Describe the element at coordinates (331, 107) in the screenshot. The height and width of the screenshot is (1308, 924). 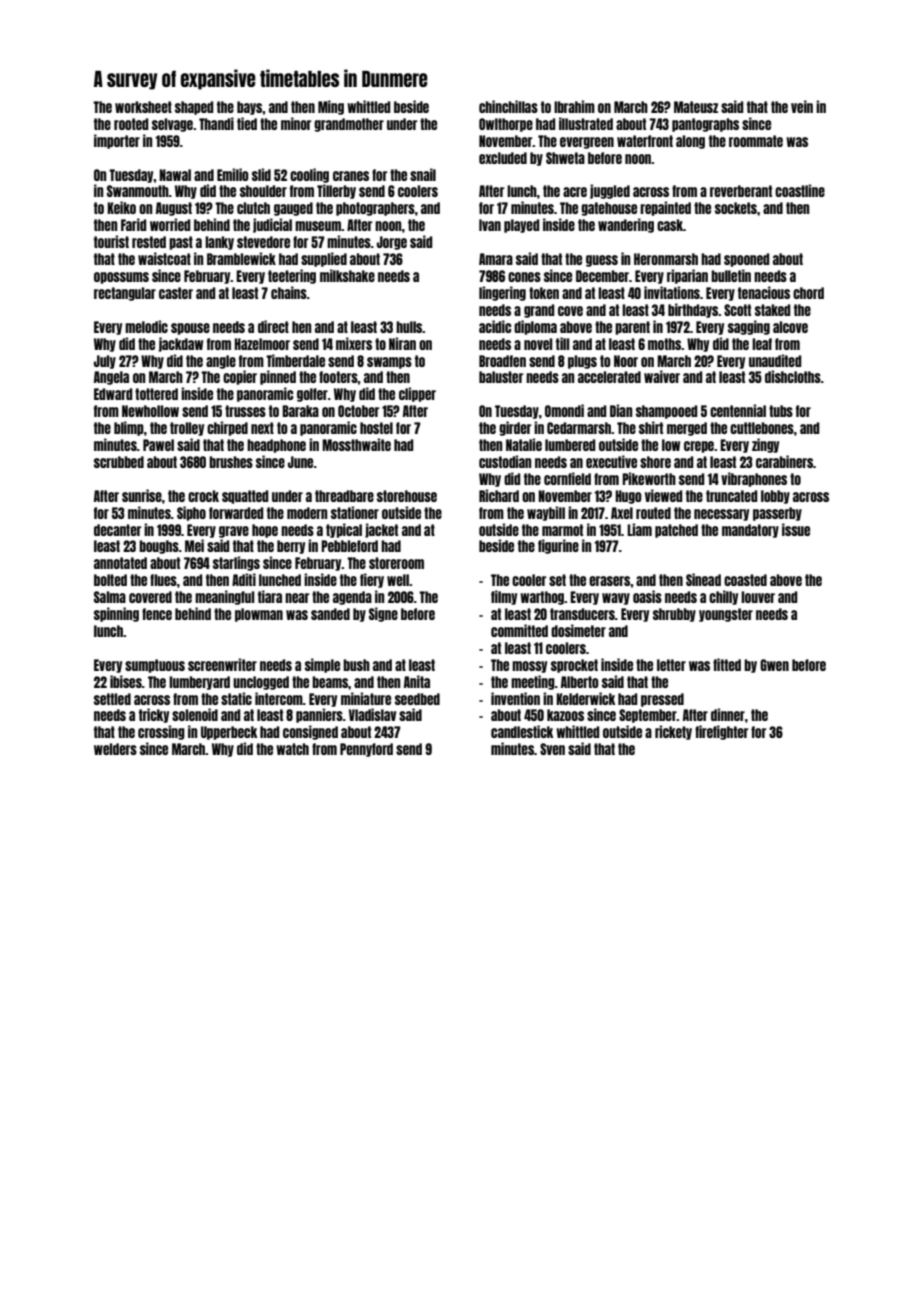
I see `Ming` at that location.
